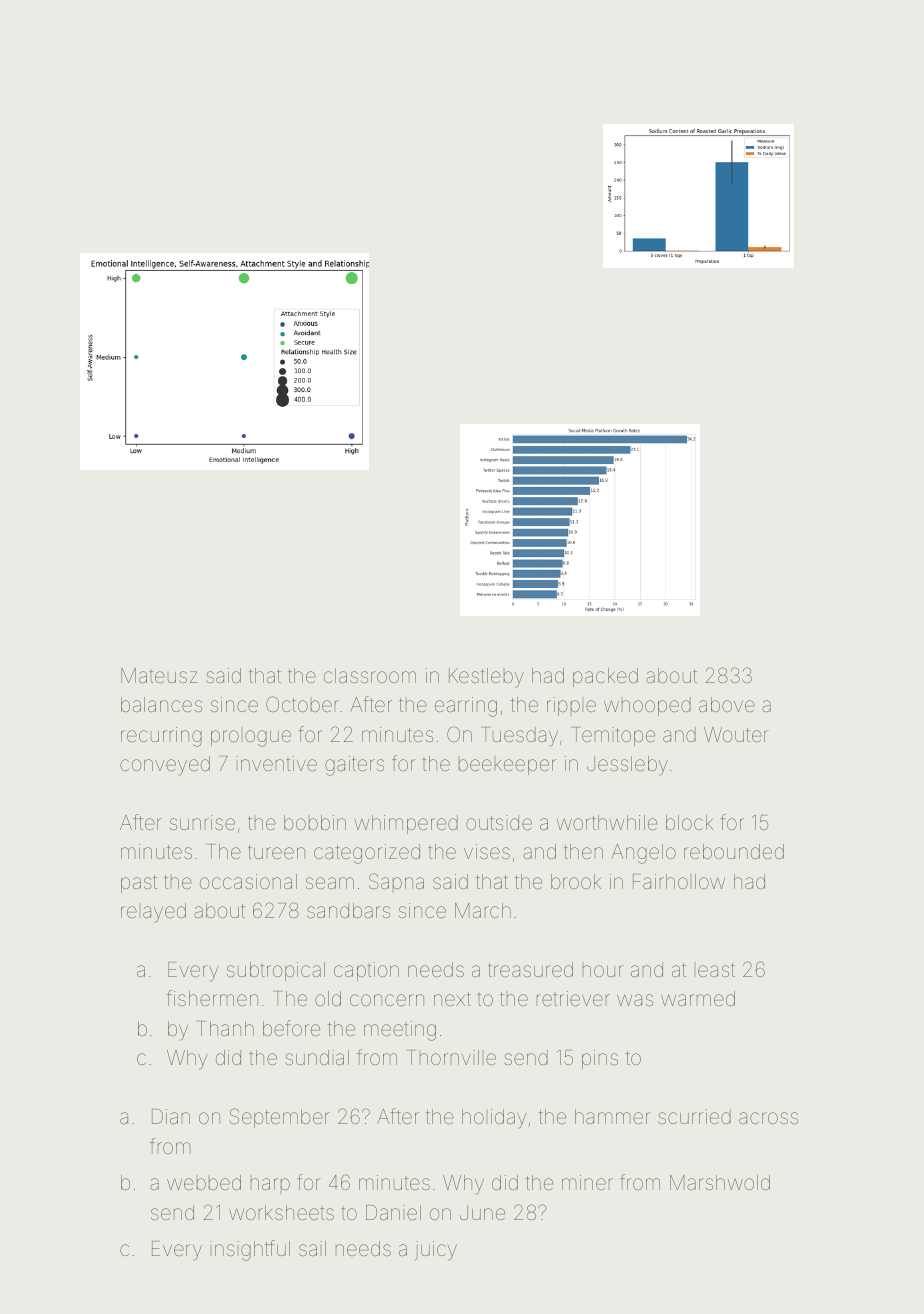 This image has width=924, height=1314. Describe the element at coordinates (354, 766) in the image. I see `gaiters` at that location.
